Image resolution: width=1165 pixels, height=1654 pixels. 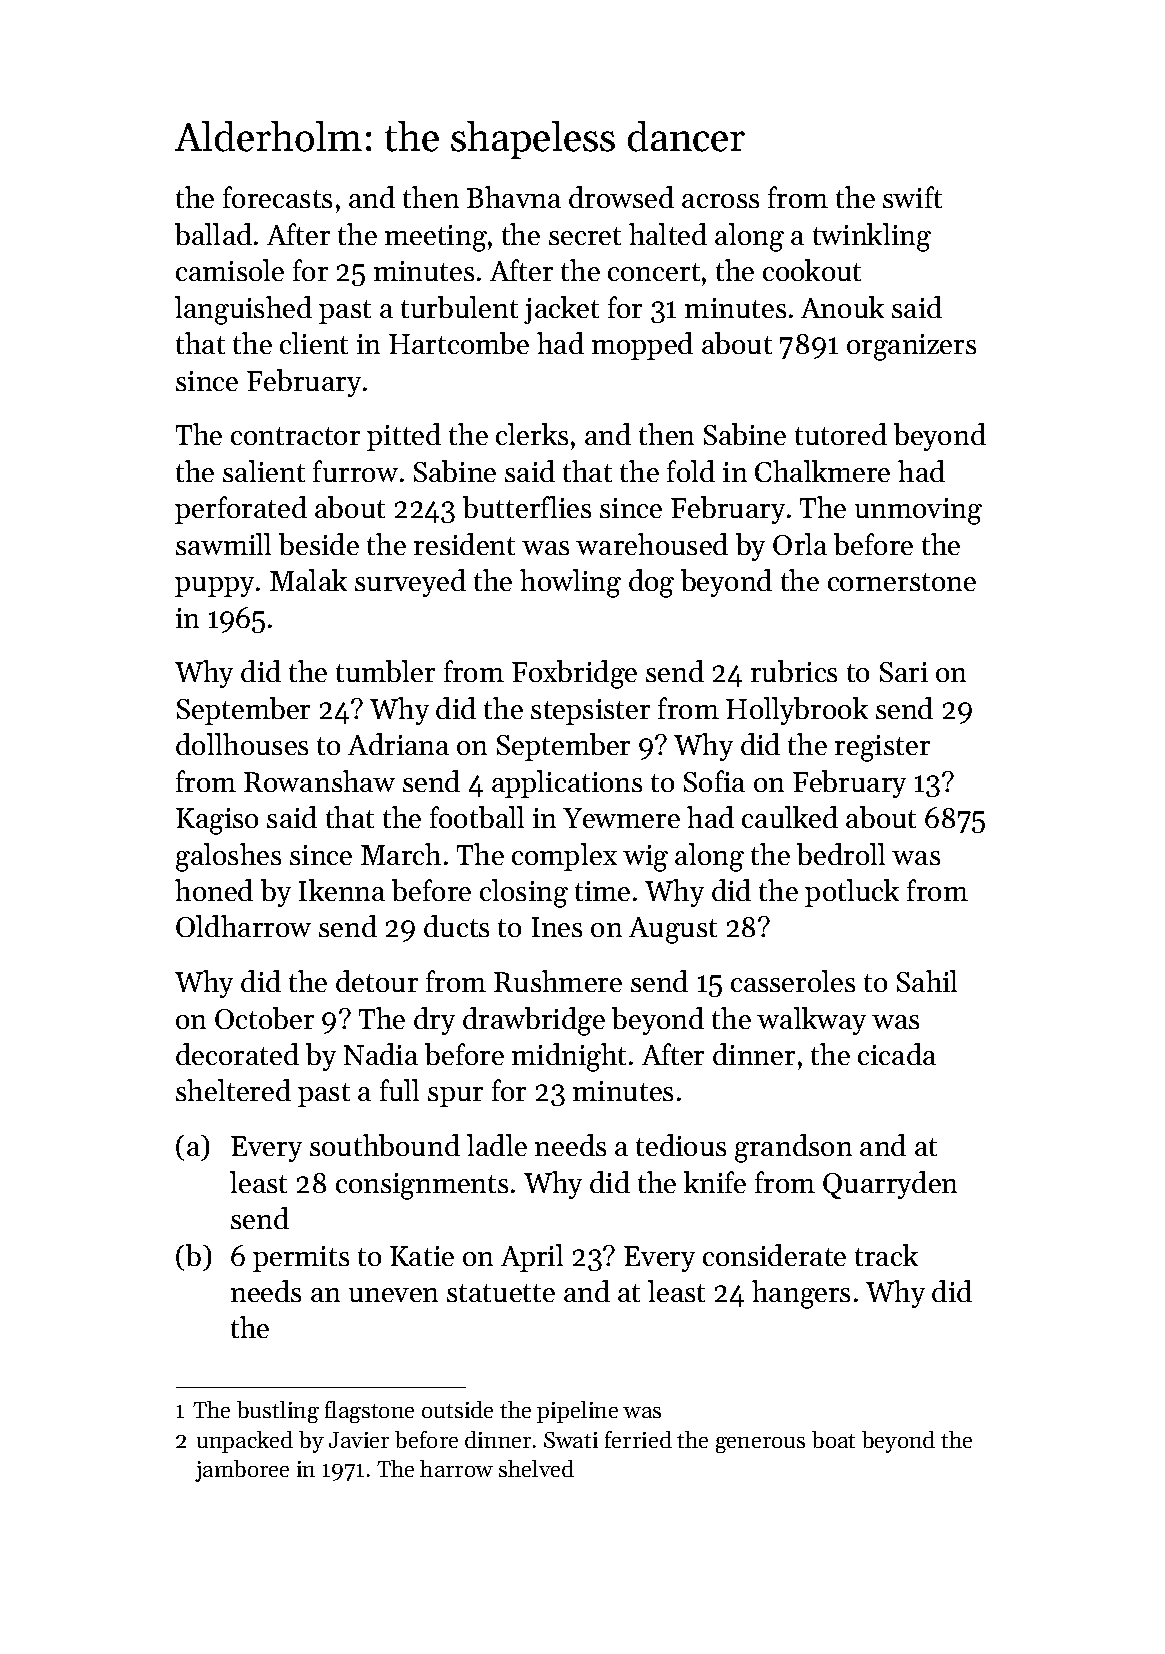 What do you see at coordinates (243, 310) in the image?
I see `languished` at bounding box center [243, 310].
